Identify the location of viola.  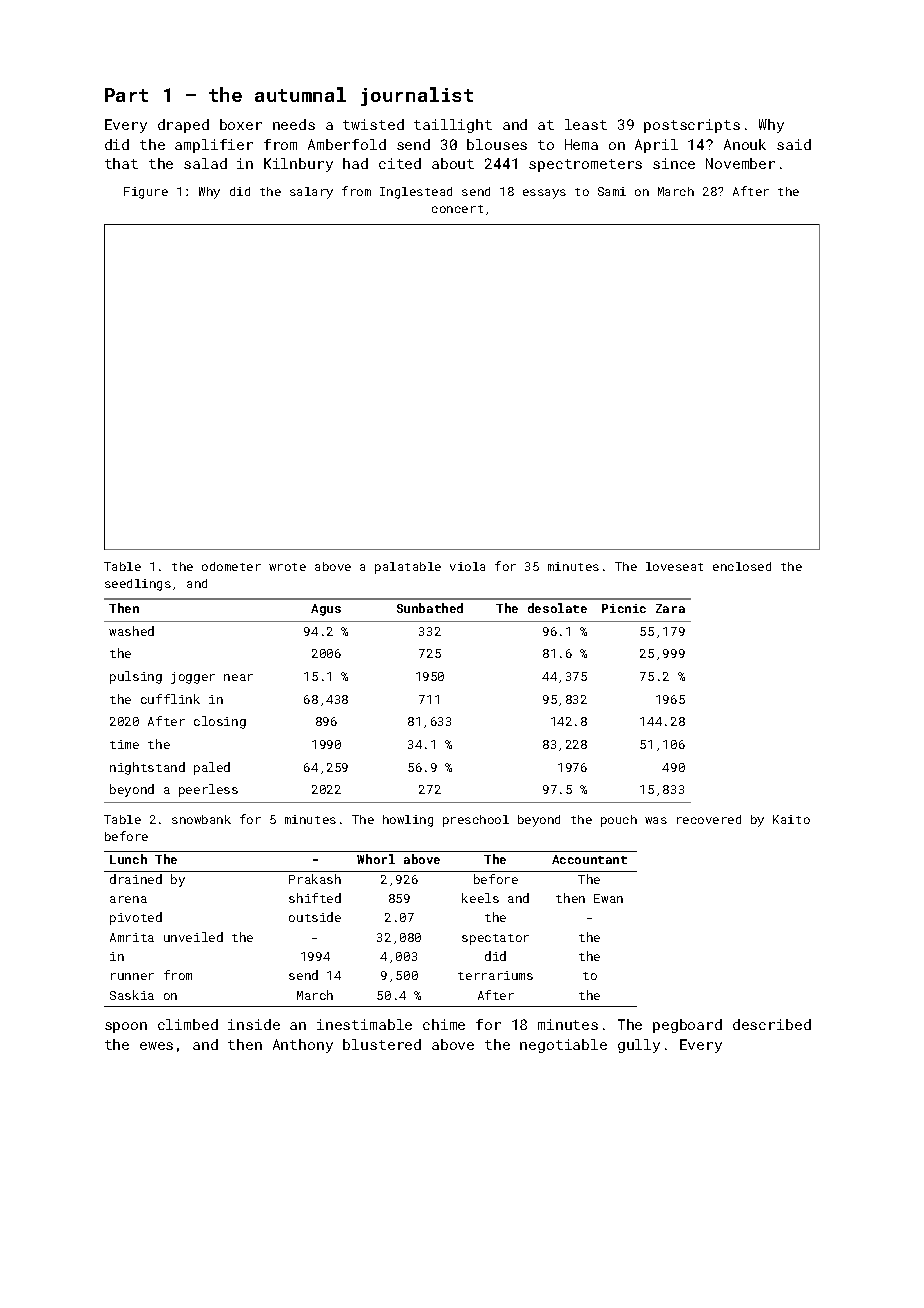
(467, 566).
